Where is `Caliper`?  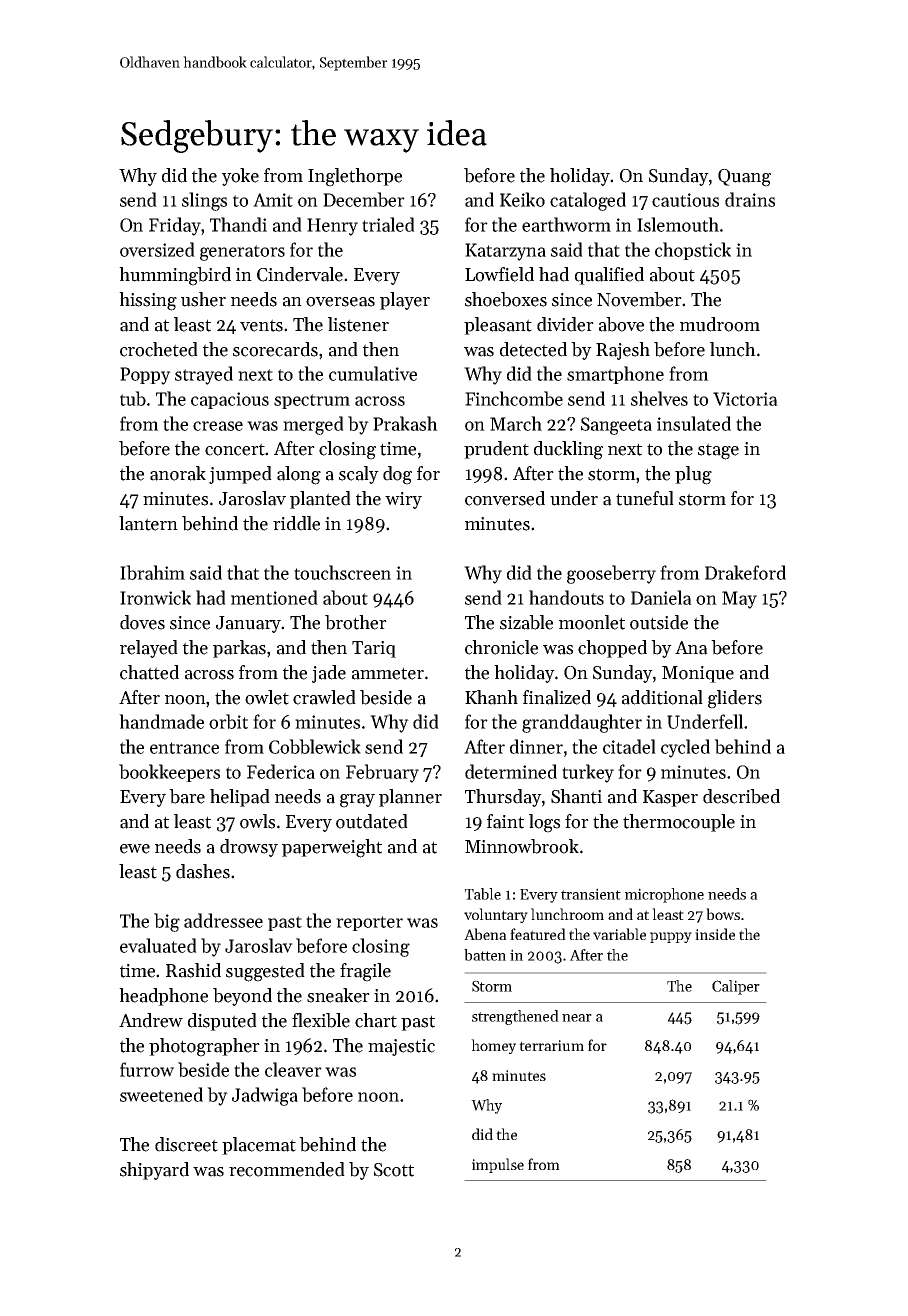
Caliper is located at coordinates (736, 987).
